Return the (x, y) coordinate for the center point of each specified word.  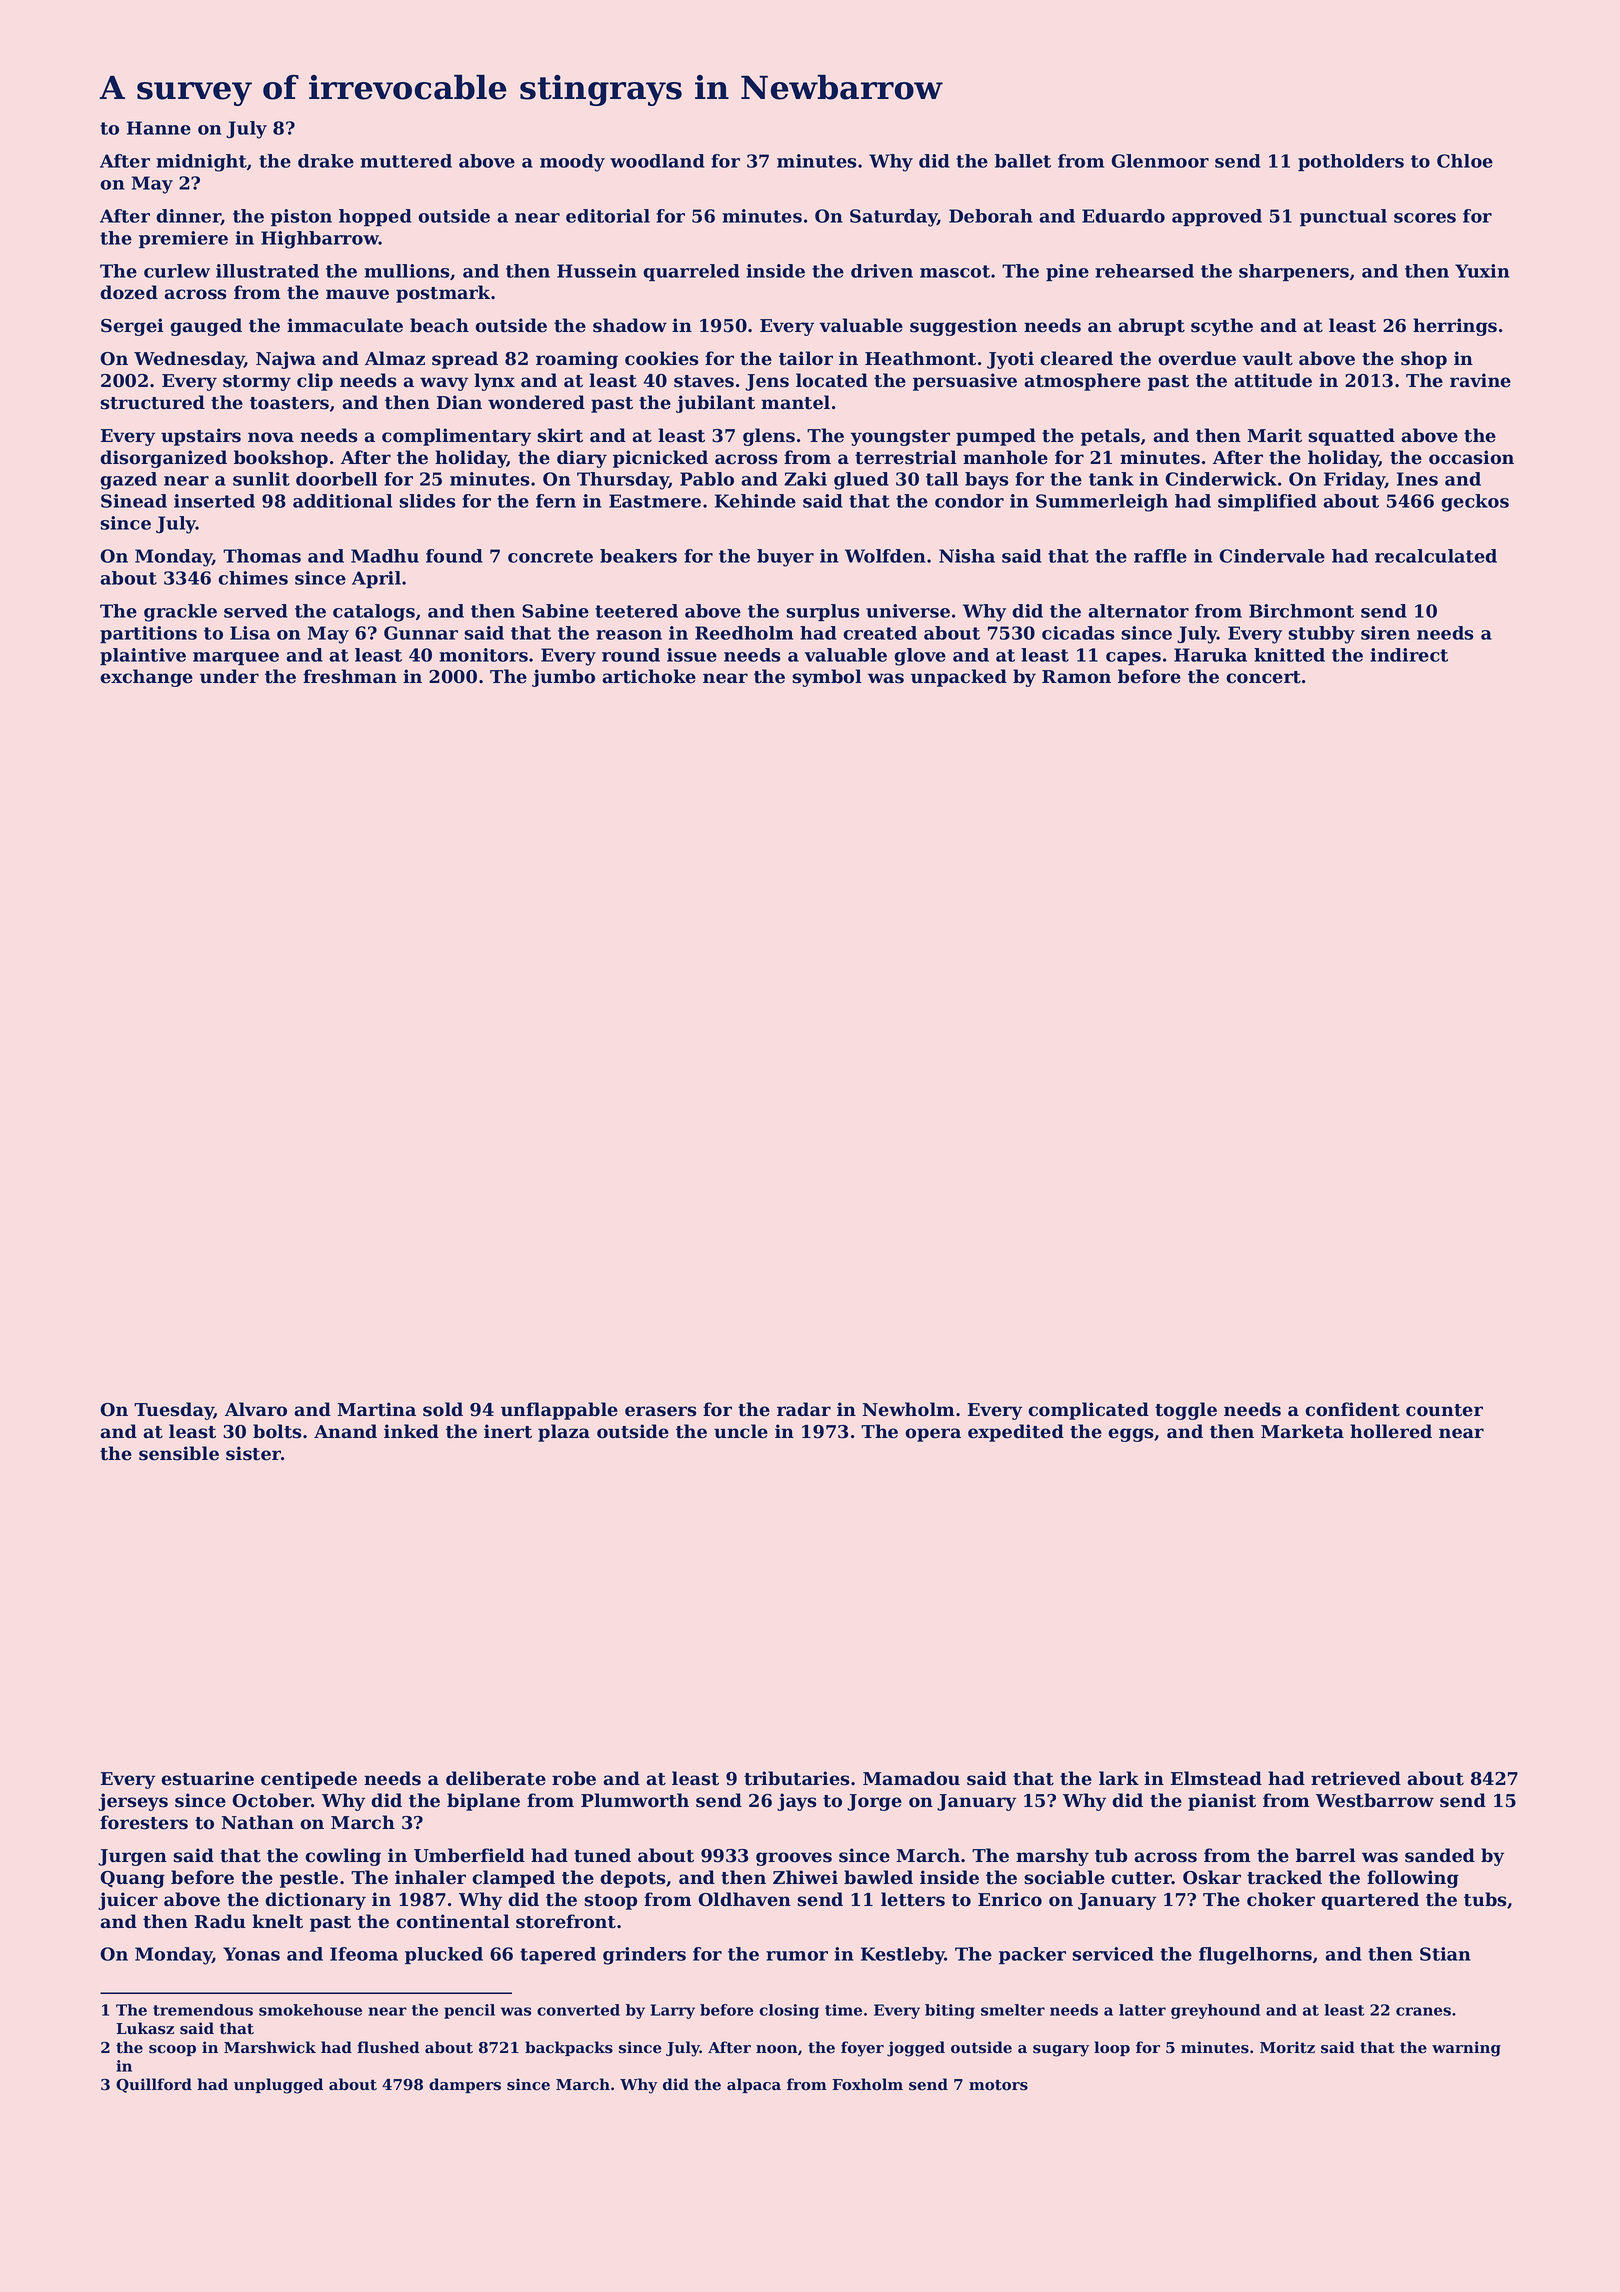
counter (1444, 1410)
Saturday (893, 218)
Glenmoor (1160, 161)
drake (326, 161)
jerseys (133, 1802)
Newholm (909, 1409)
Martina (376, 1409)
